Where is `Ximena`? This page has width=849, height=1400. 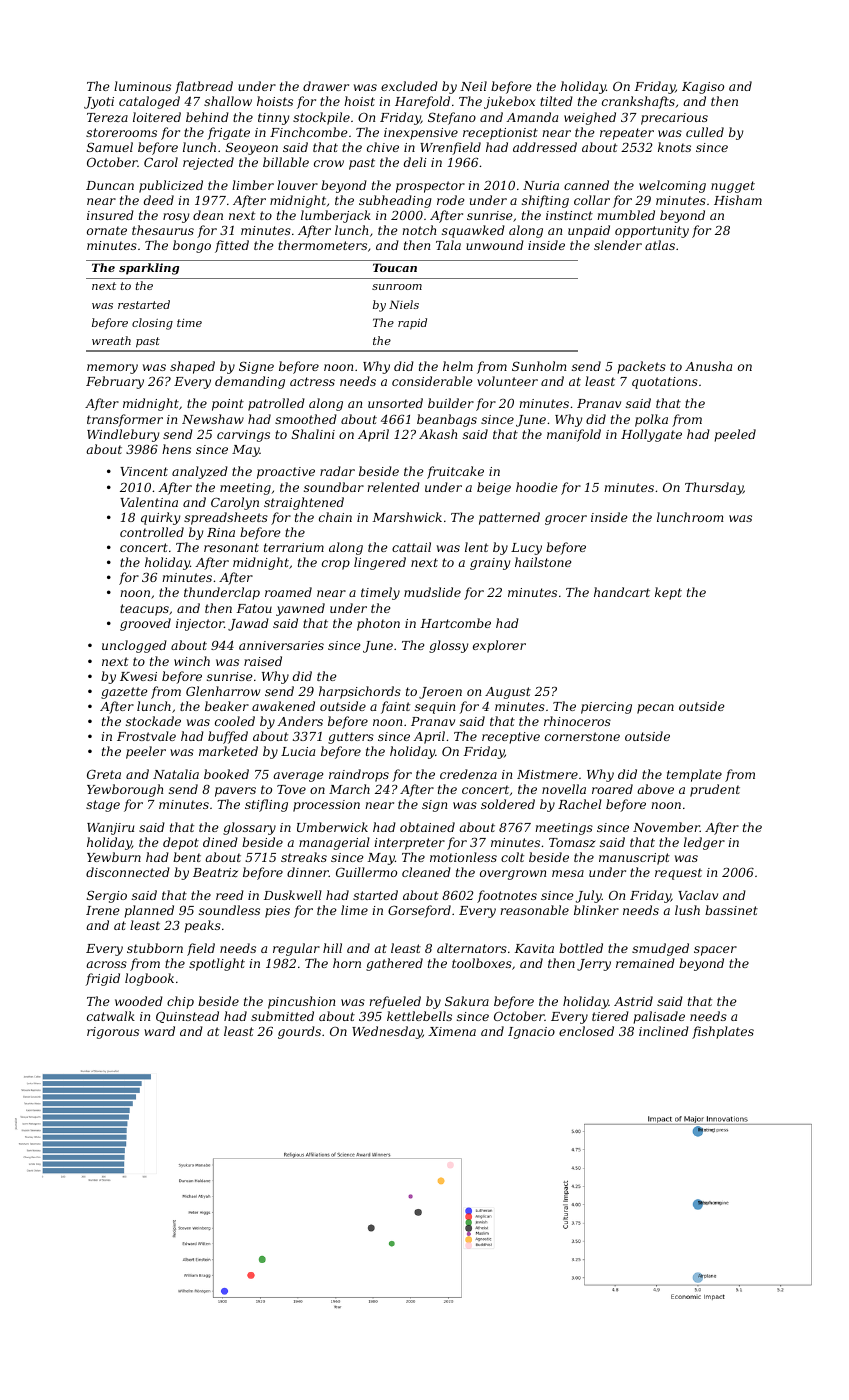 Ximena is located at coordinates (452, 1031).
